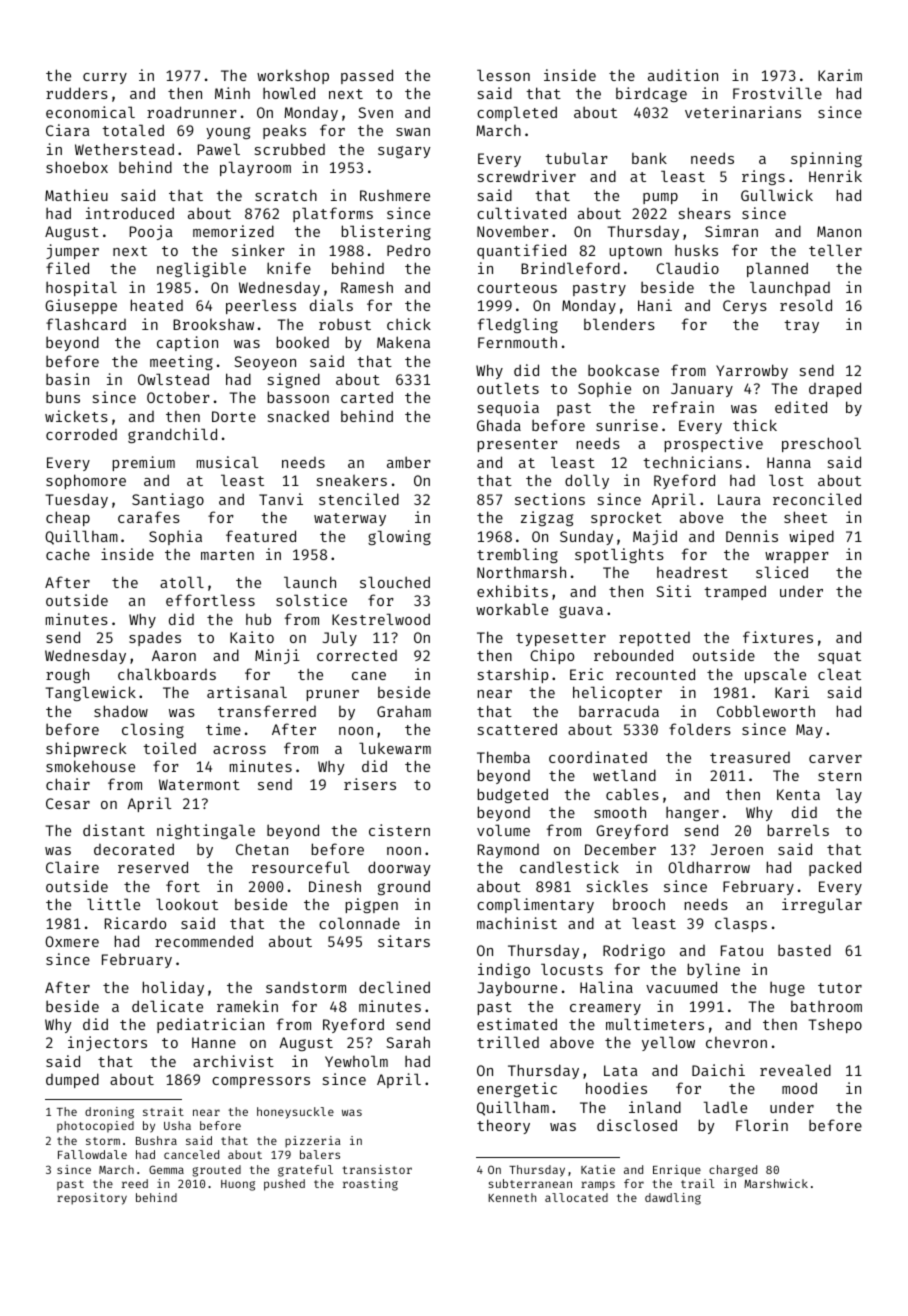 This image has width=908, height=1316. I want to click on repository, so click(92, 1199).
